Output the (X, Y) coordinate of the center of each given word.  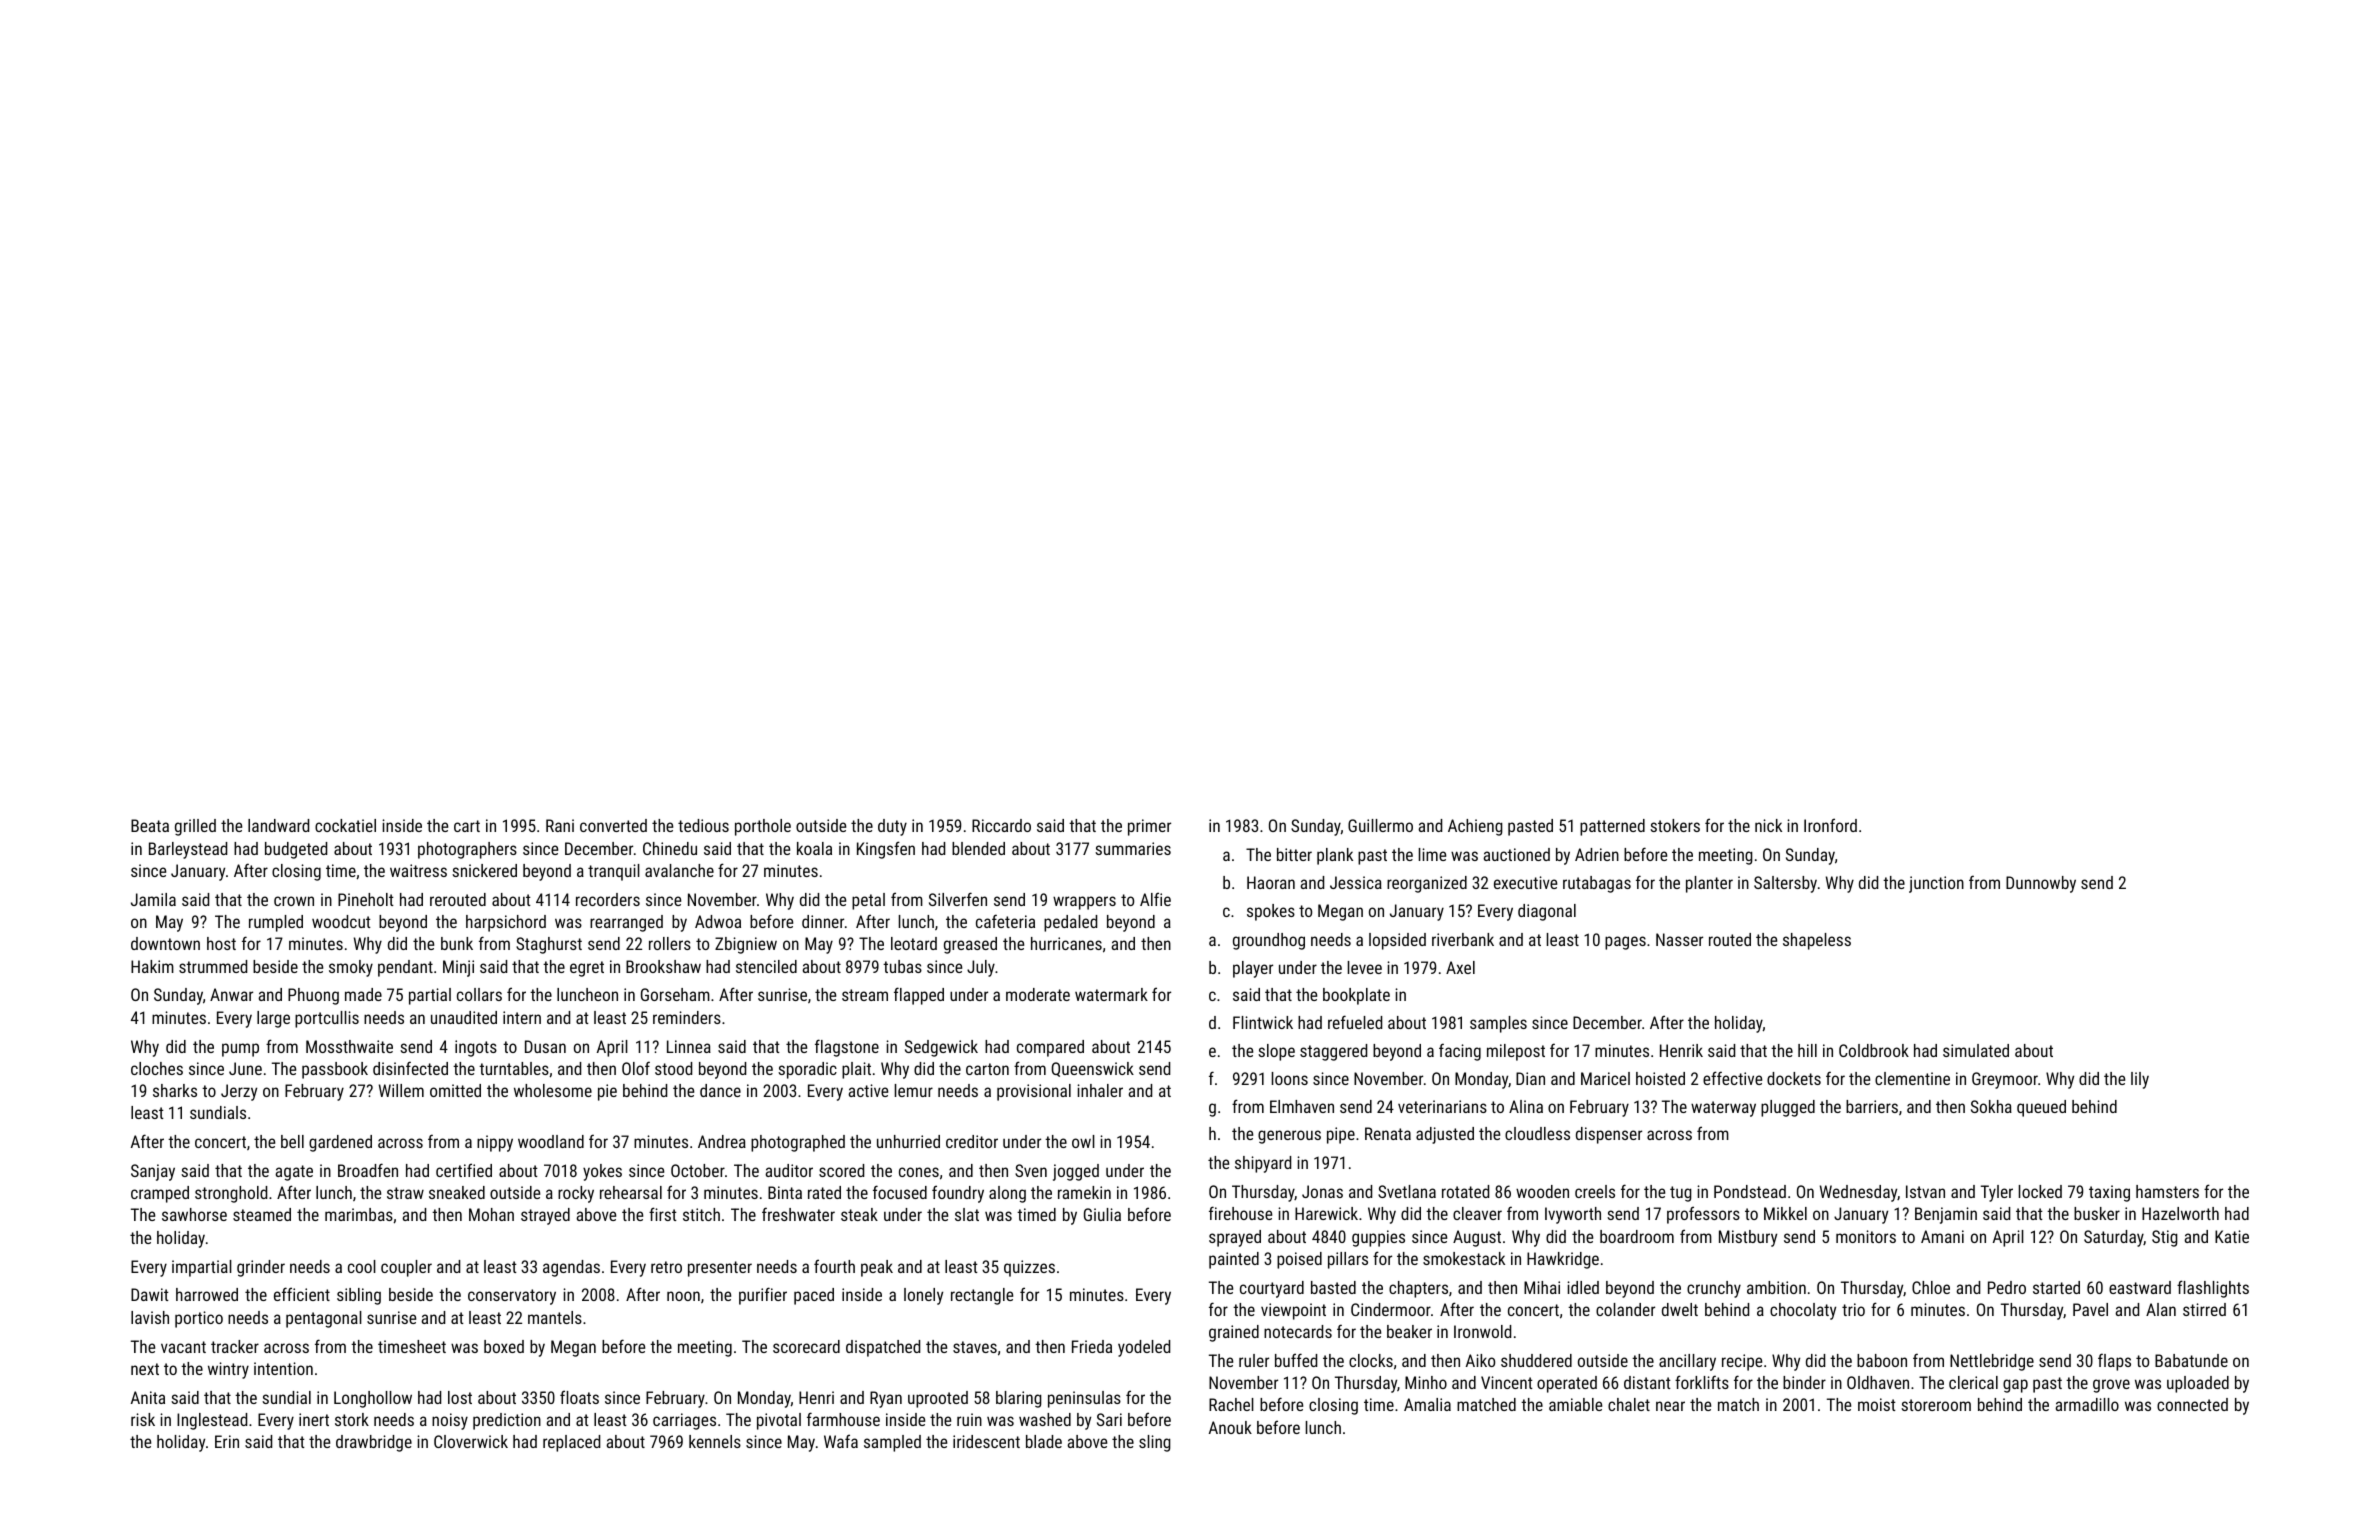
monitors (1866, 1236)
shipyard (1263, 1164)
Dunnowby (2041, 884)
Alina (1526, 1106)
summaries (1133, 848)
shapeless (1817, 941)
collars (479, 994)
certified (464, 1170)
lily (2140, 1080)
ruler (1254, 1360)
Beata (150, 825)
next (145, 1369)
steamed (262, 1214)
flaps (2114, 1362)
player (1253, 969)
